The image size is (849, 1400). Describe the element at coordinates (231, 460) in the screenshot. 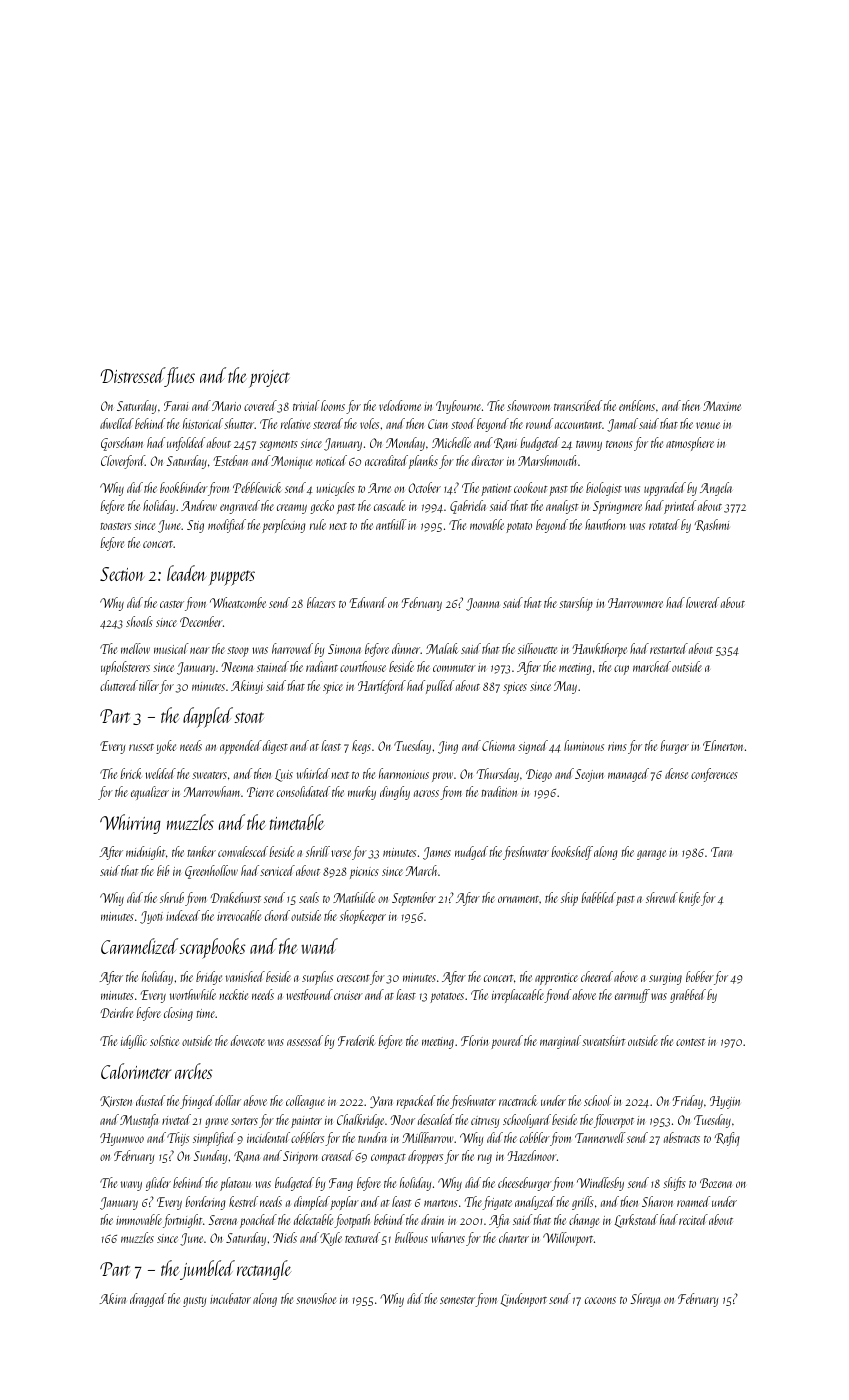

I see `Esteban` at that location.
